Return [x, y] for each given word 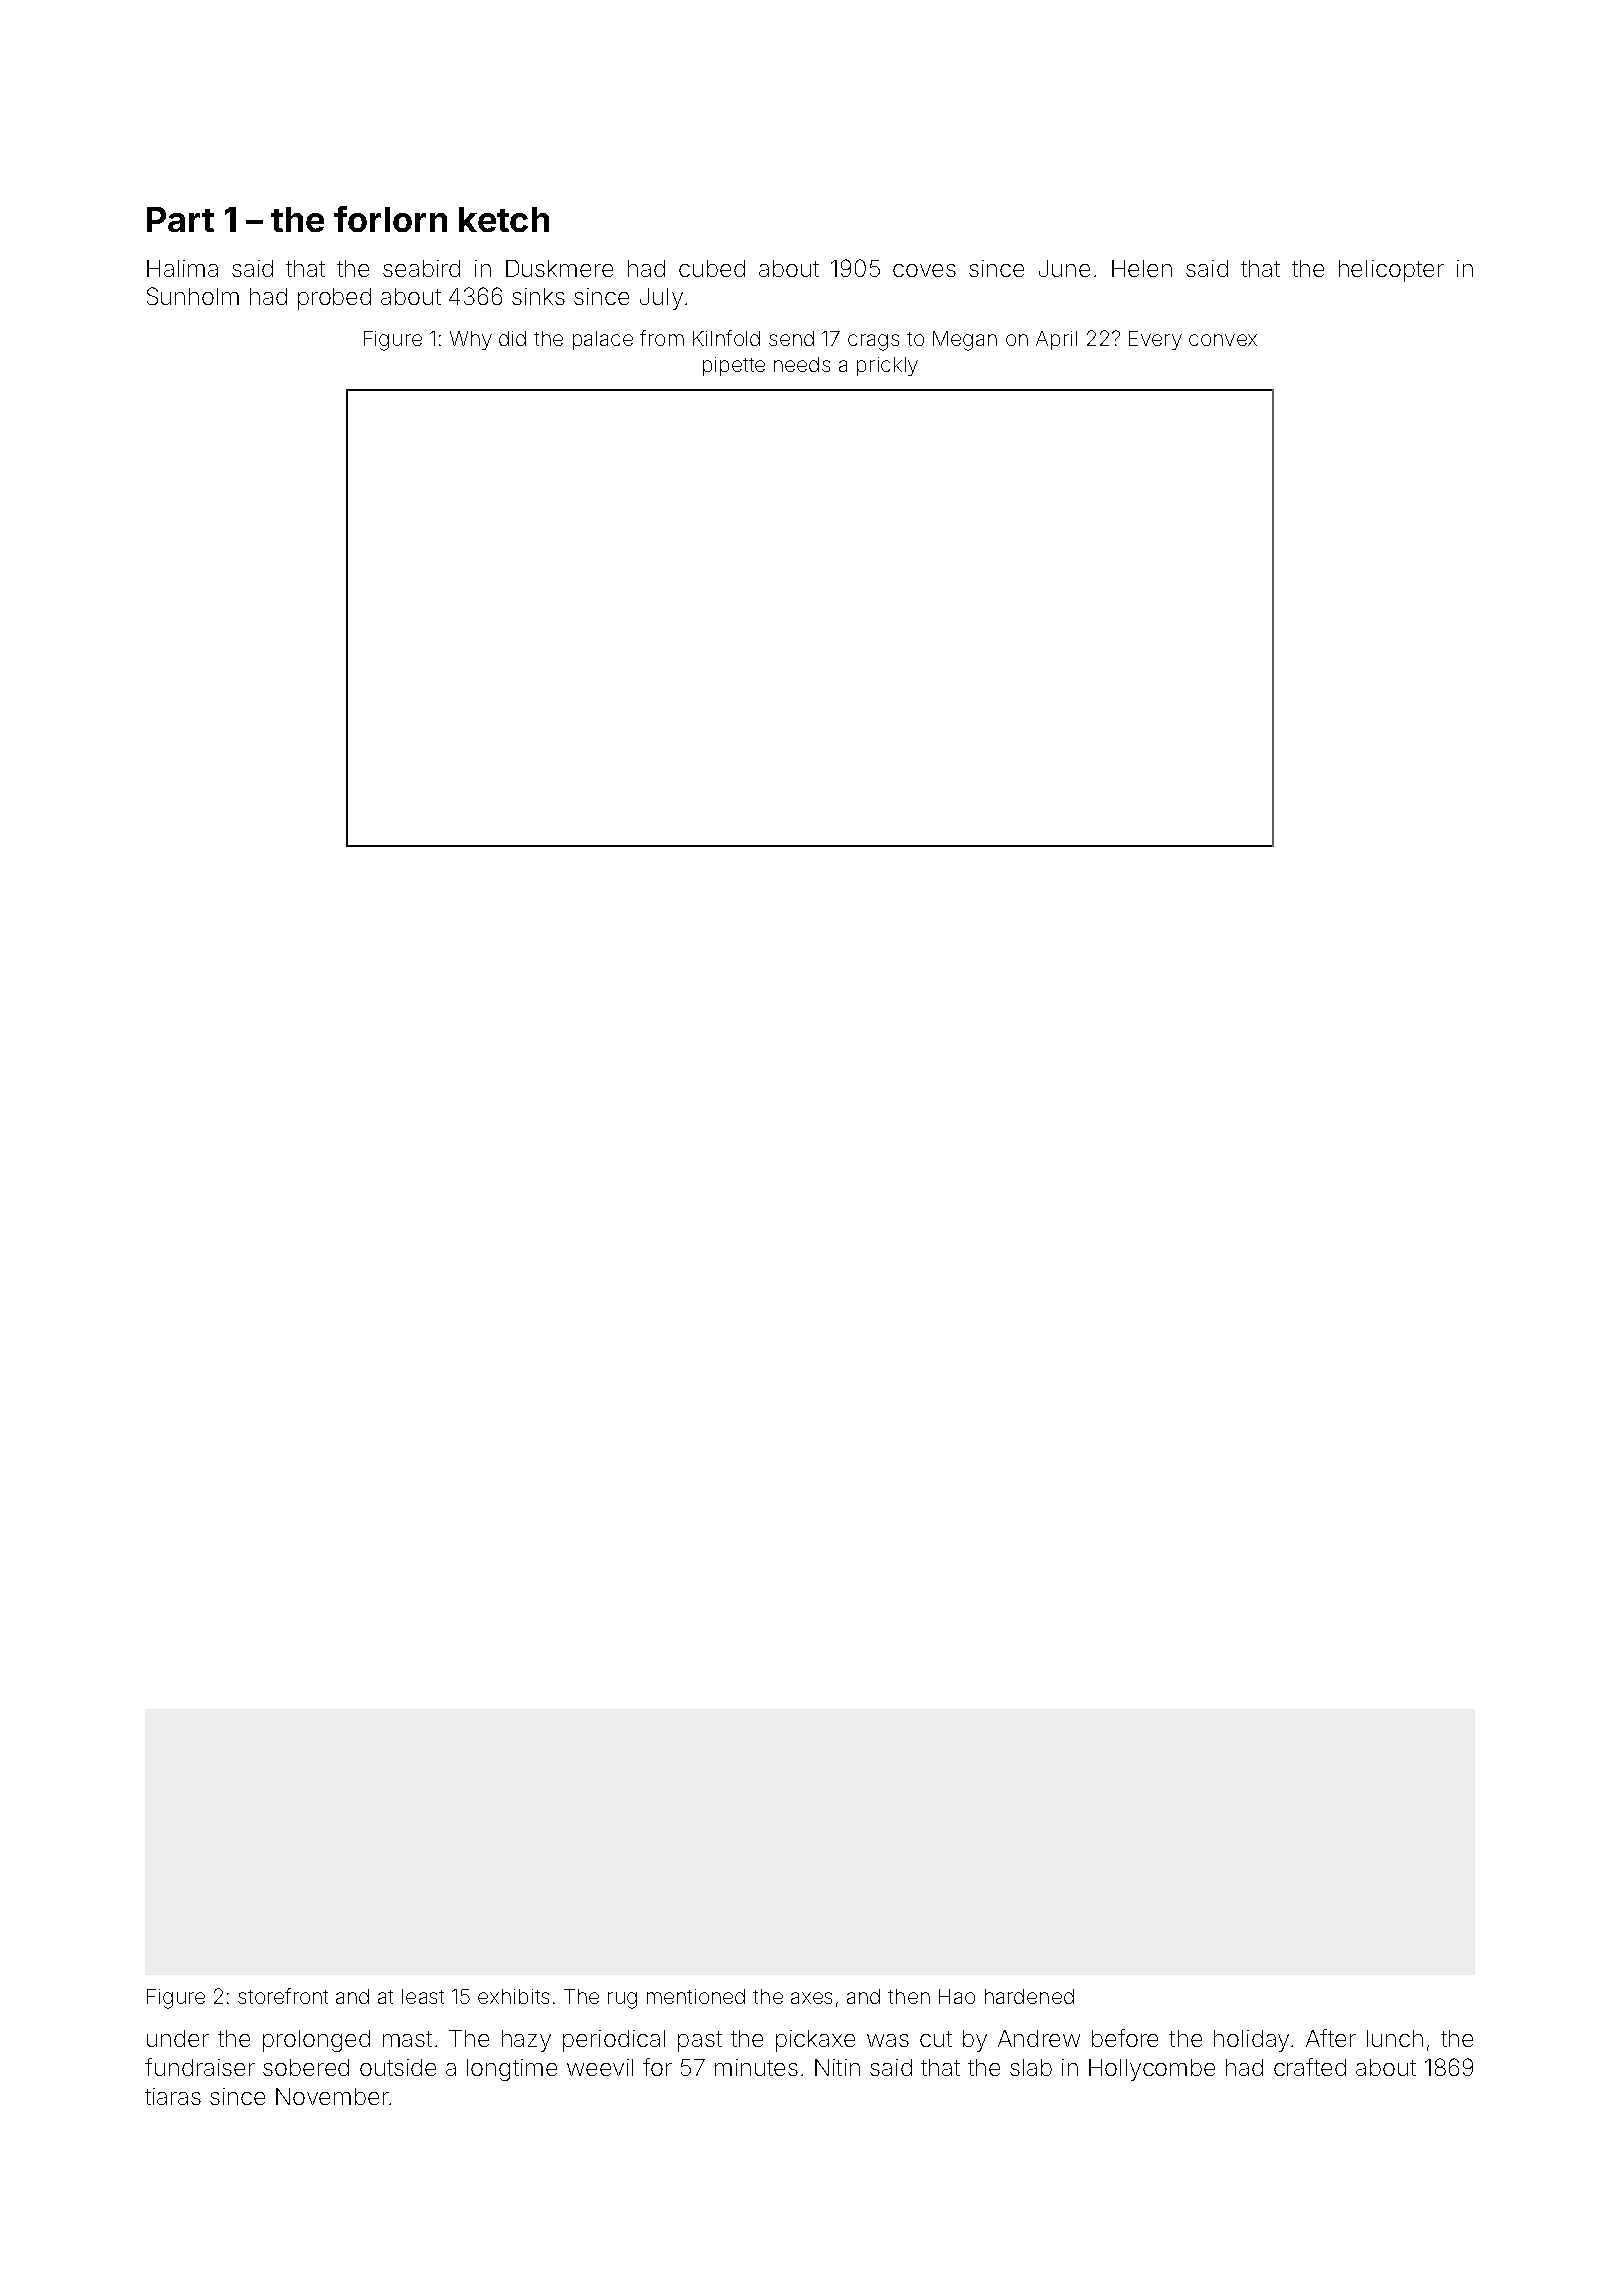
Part [180, 219]
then [909, 1996]
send [791, 338]
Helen [1142, 268]
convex [1223, 340]
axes [811, 1998]
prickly [887, 366]
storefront [283, 1996]
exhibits [513, 1996]
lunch [1395, 2038]
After [1331, 2038]
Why [471, 340]
